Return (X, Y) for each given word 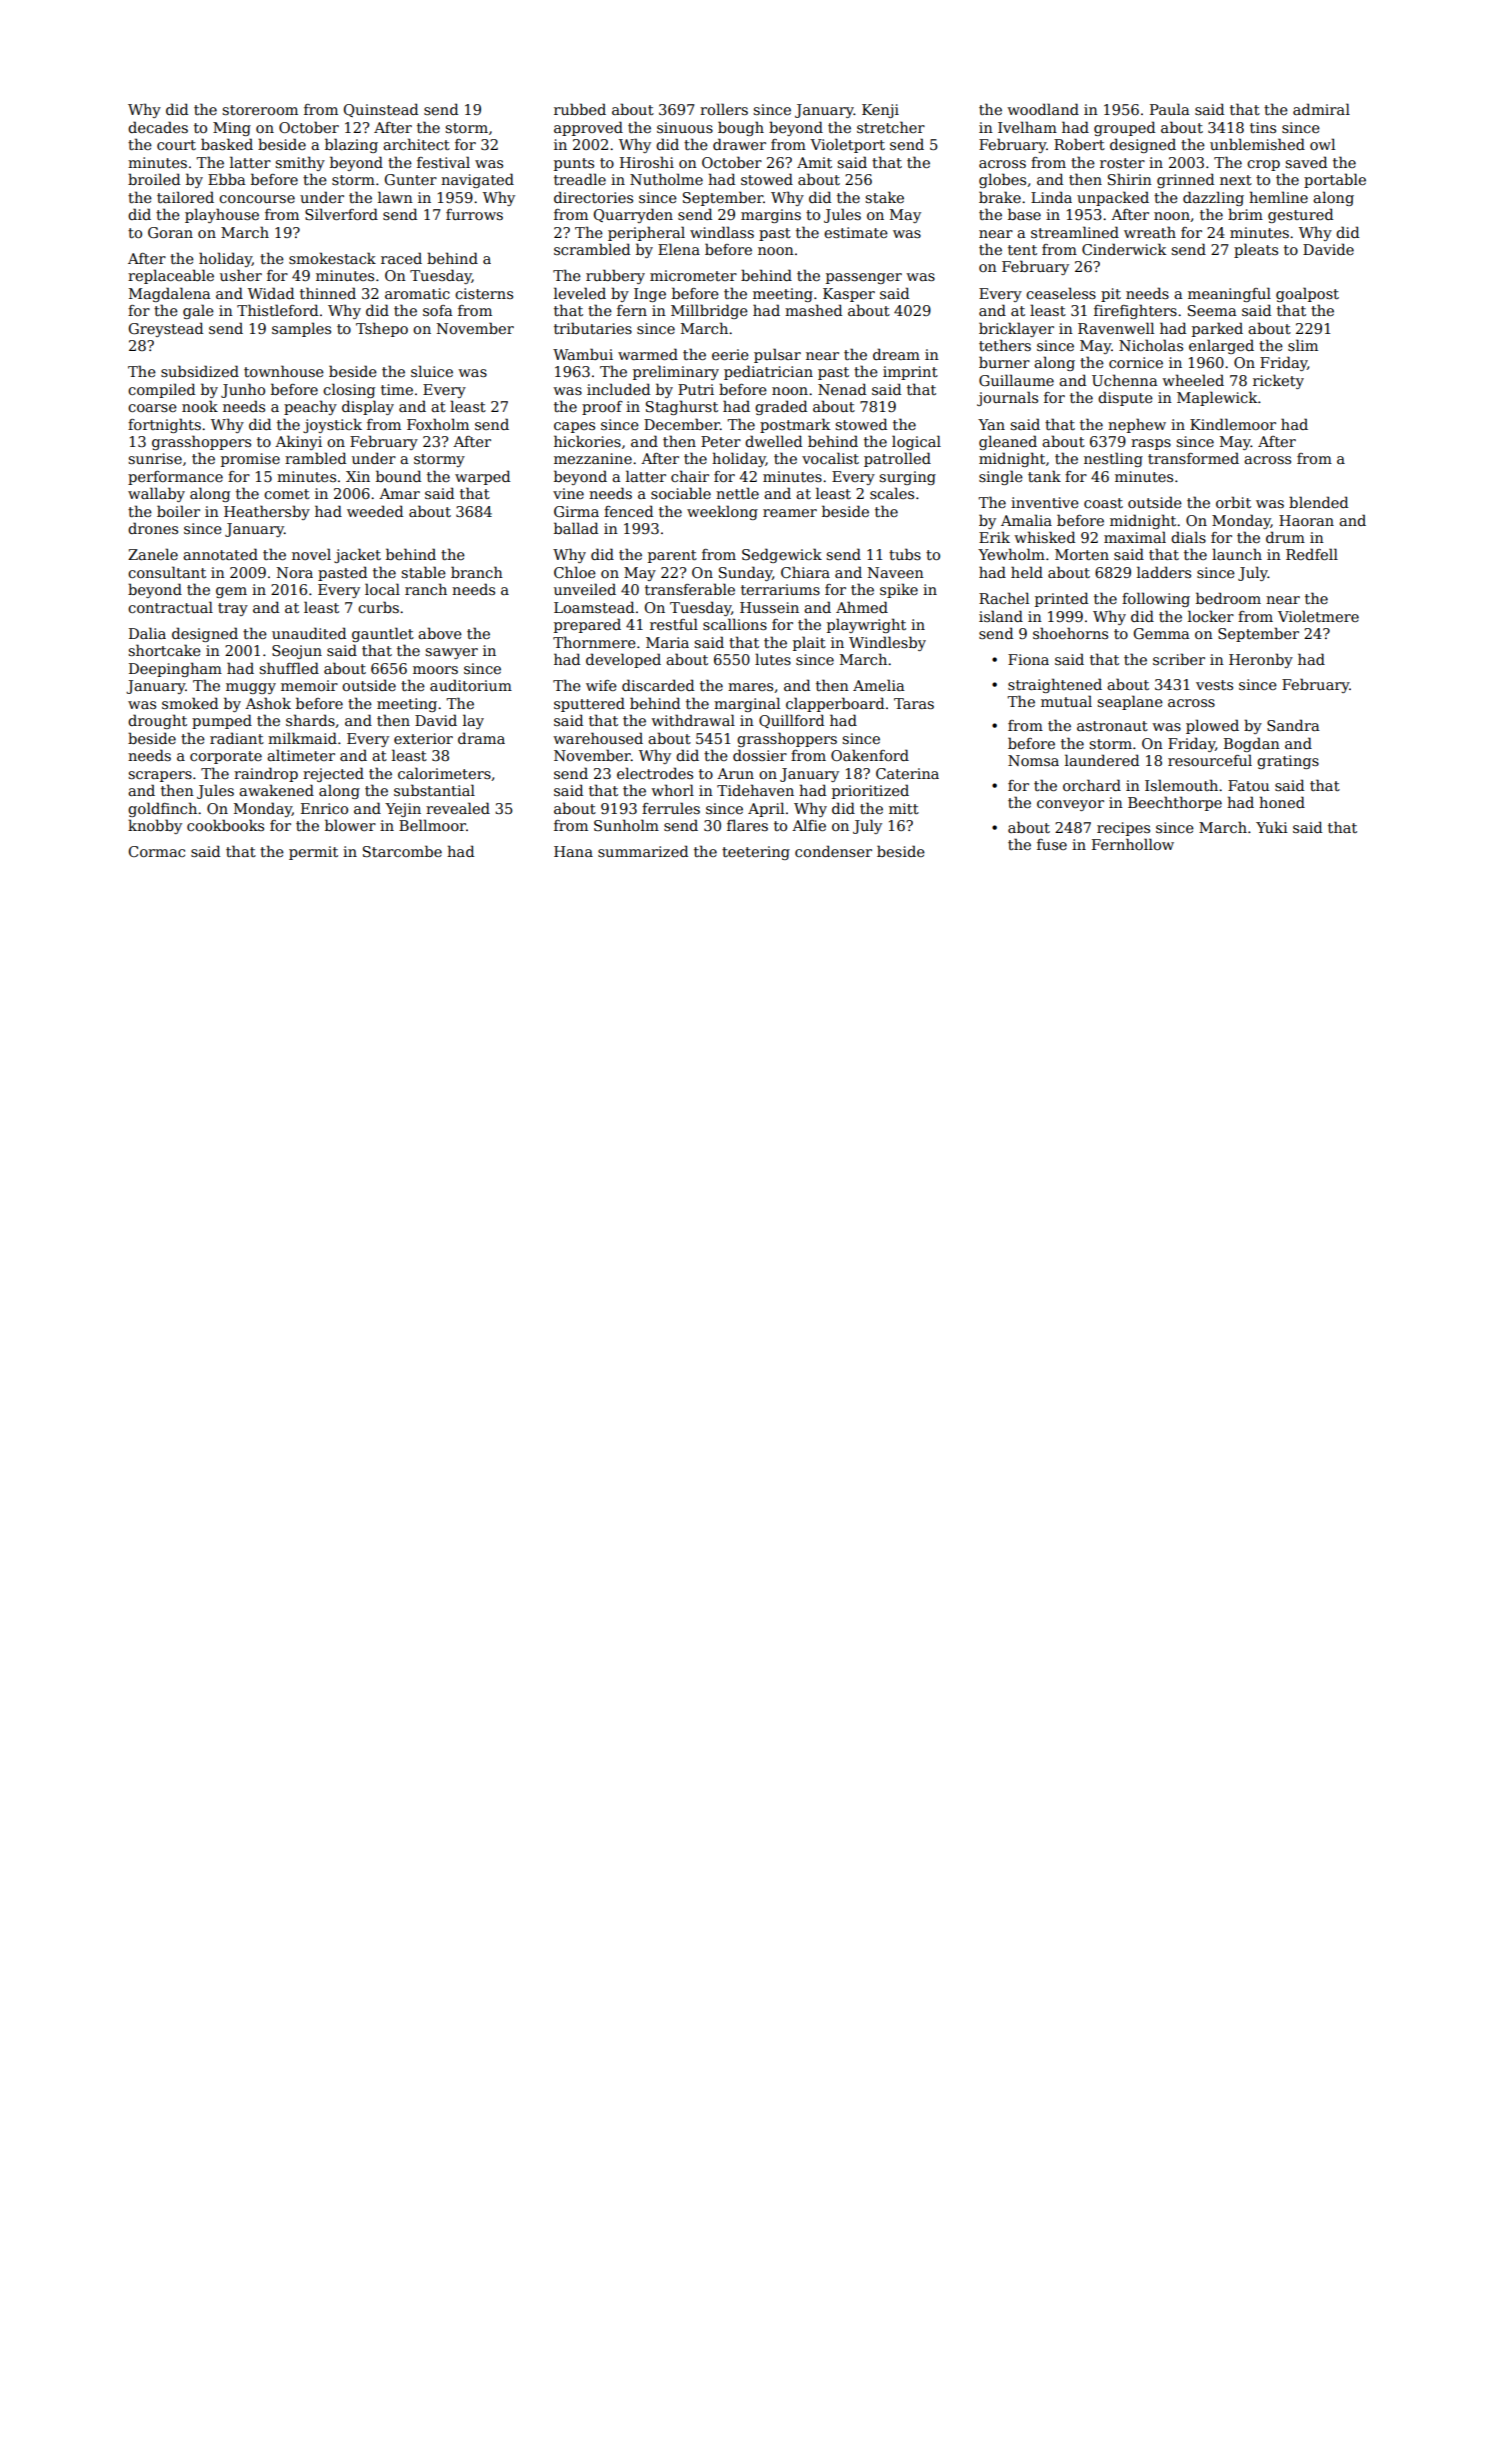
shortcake (164, 650)
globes (1002, 180)
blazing (351, 145)
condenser (833, 851)
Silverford (341, 214)
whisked (1044, 537)
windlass (722, 232)
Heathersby (267, 512)
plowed (1212, 726)
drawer (739, 144)
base (1024, 214)
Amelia (879, 685)
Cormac (156, 851)
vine (568, 493)
